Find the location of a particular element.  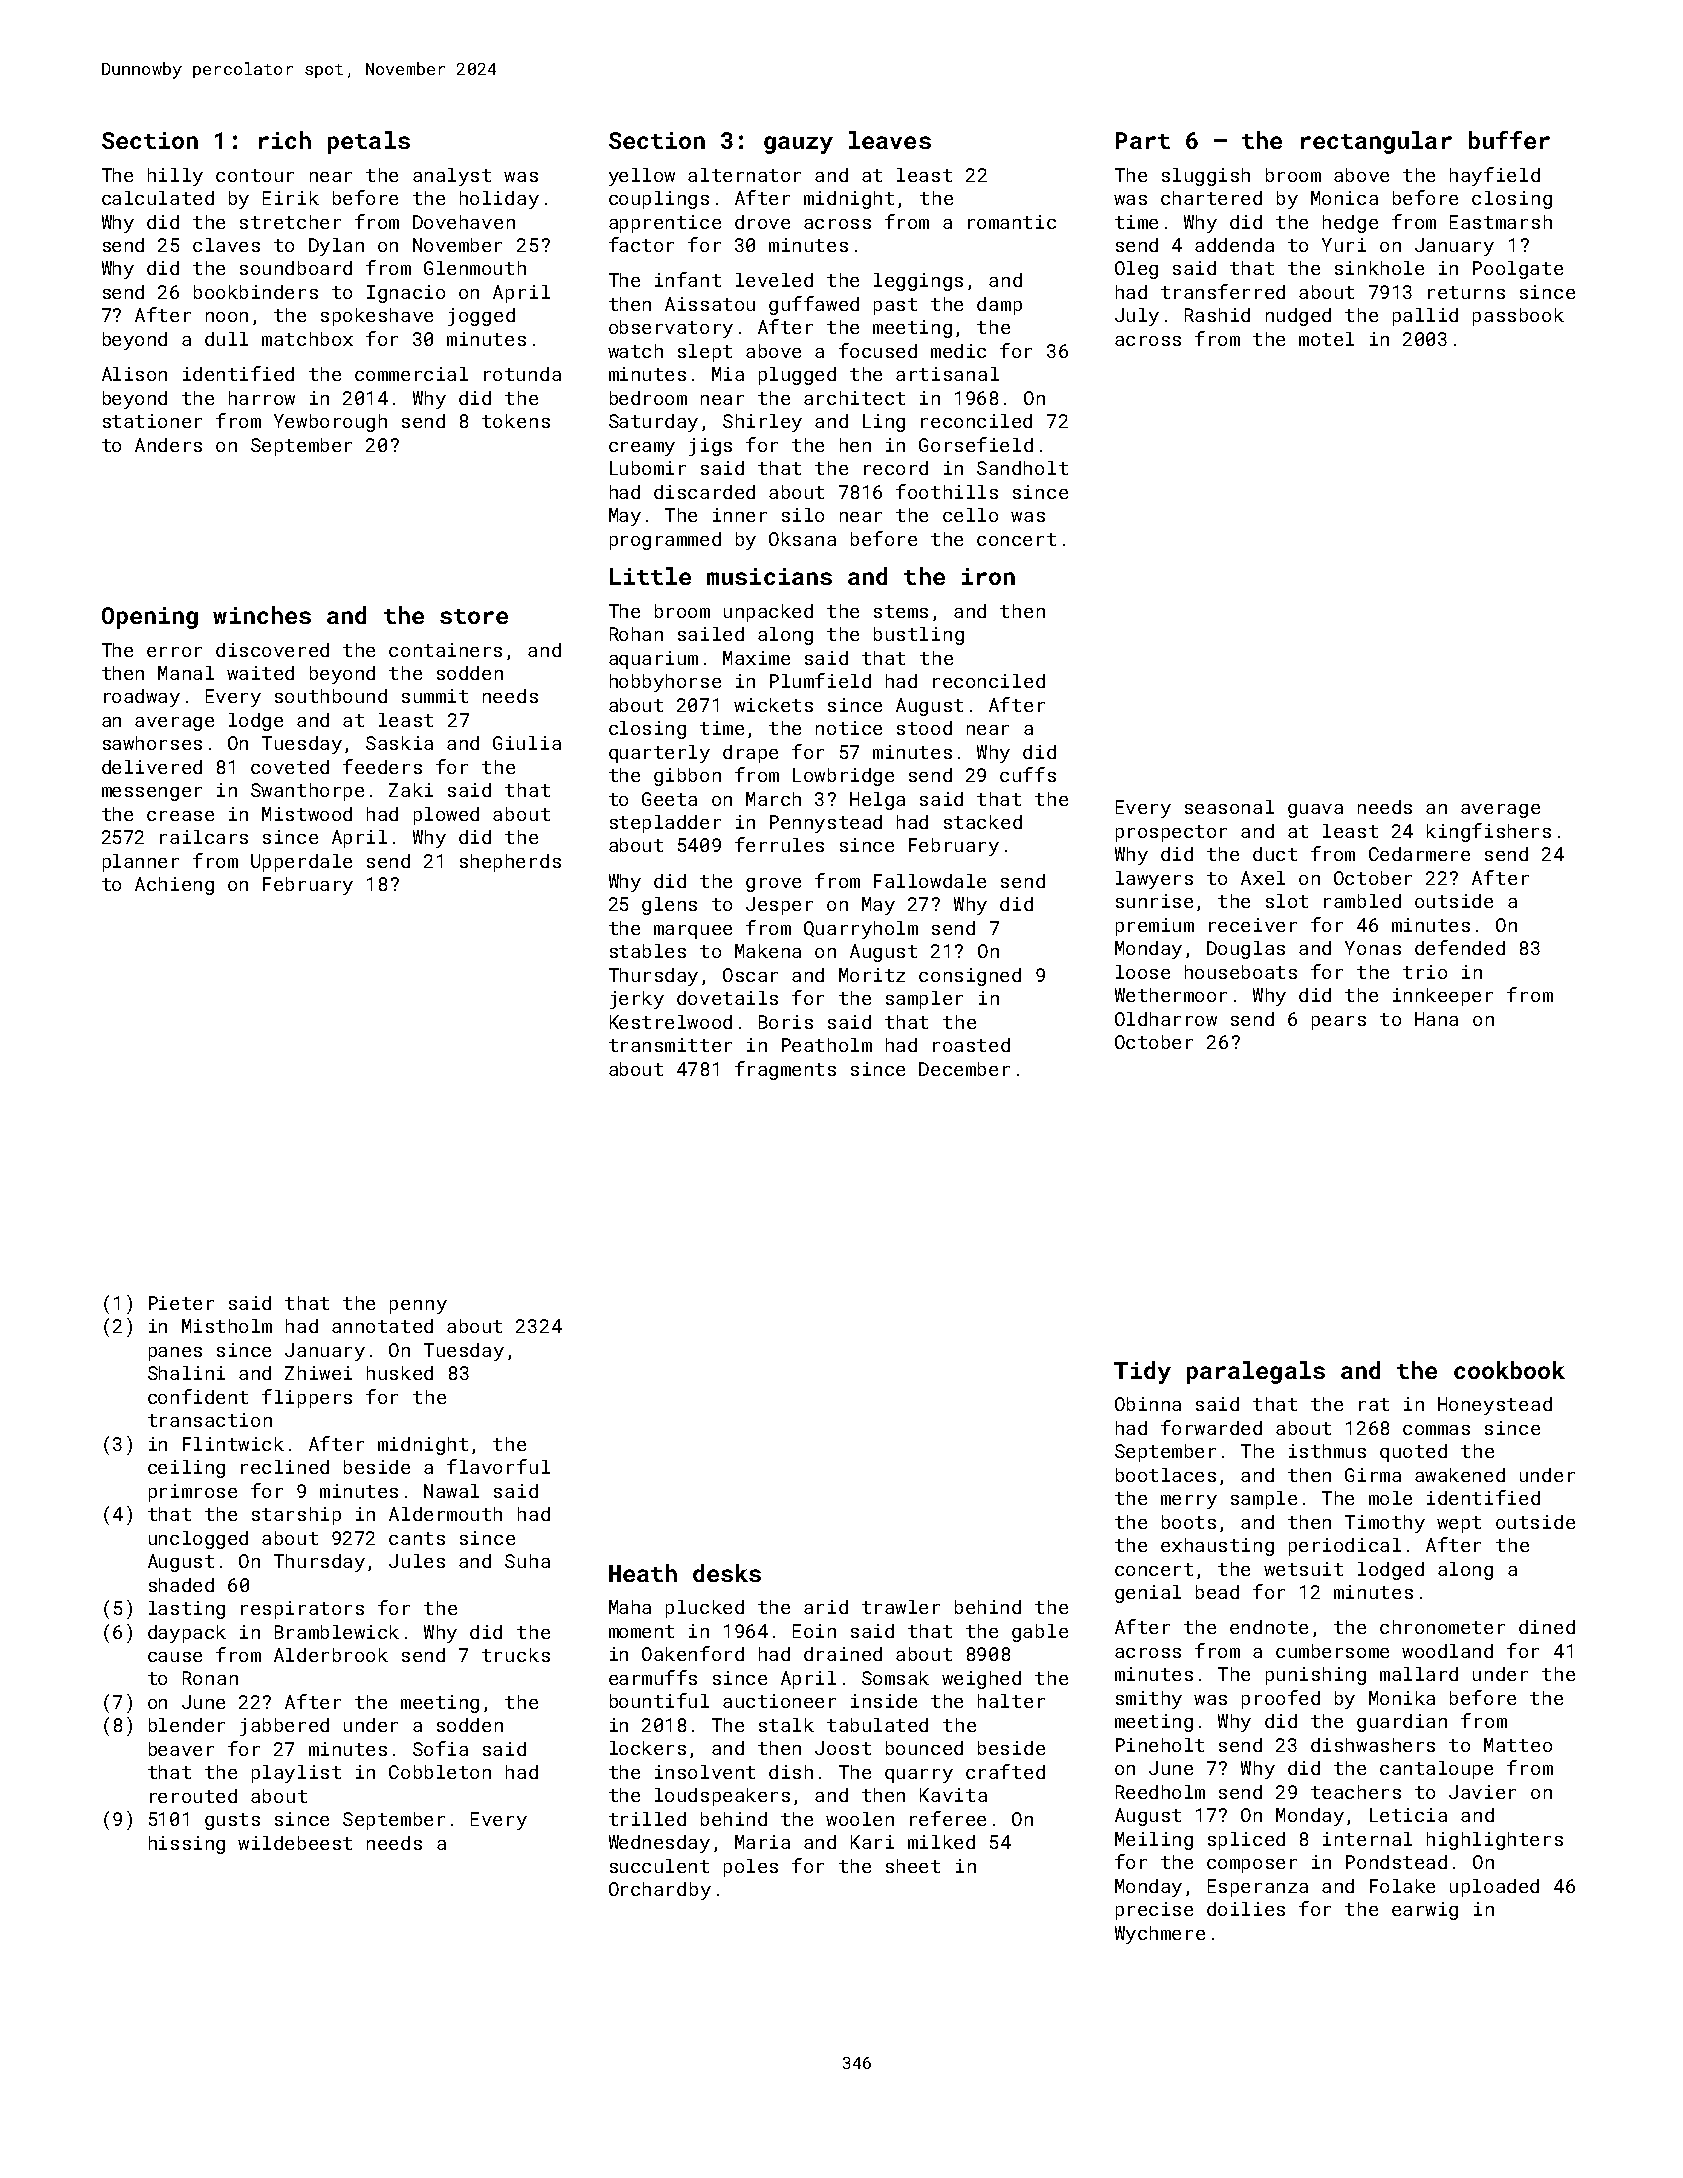

annotated is located at coordinates (382, 1326).
